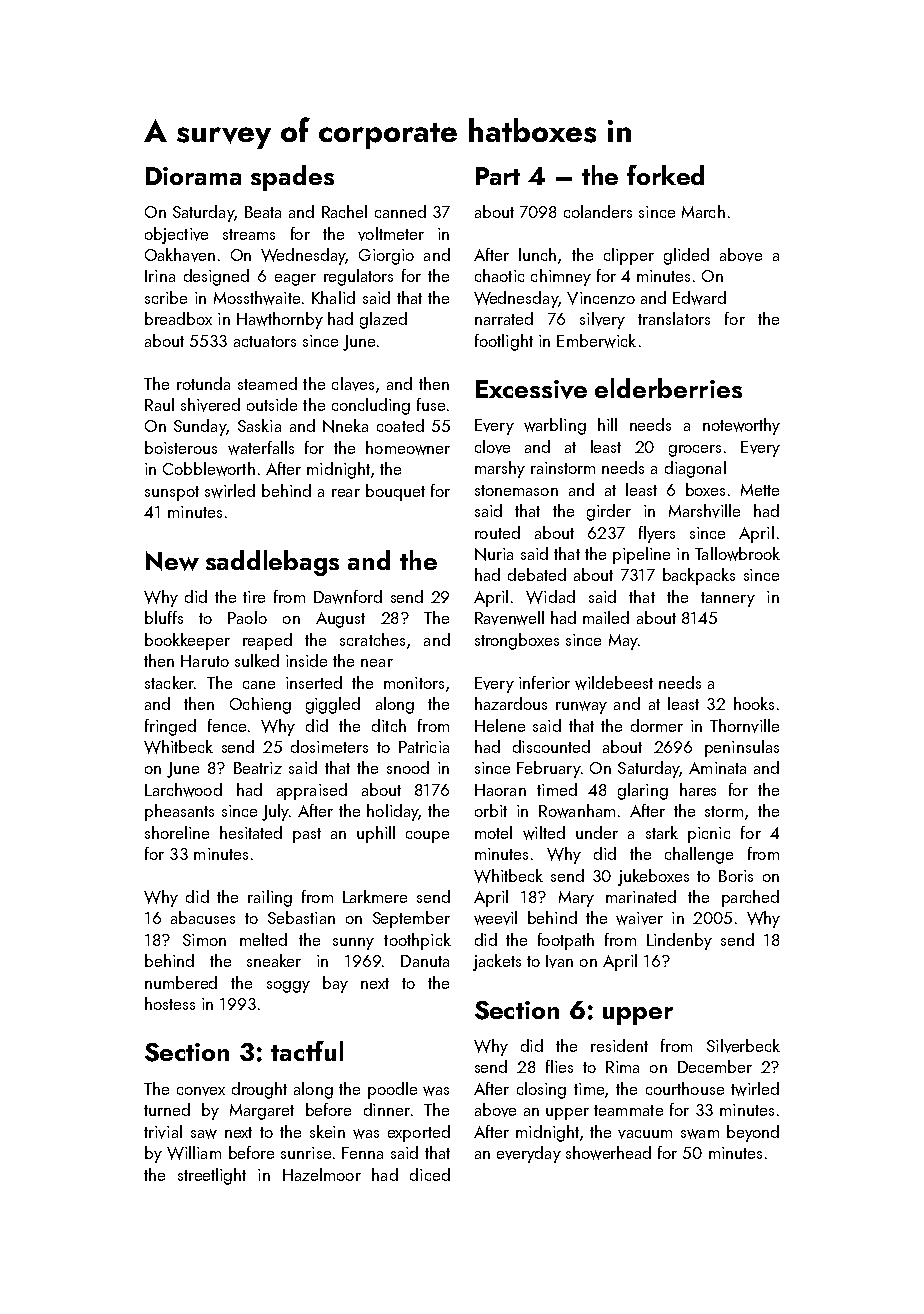  What do you see at coordinates (741, 426) in the document?
I see `noteworthy` at bounding box center [741, 426].
